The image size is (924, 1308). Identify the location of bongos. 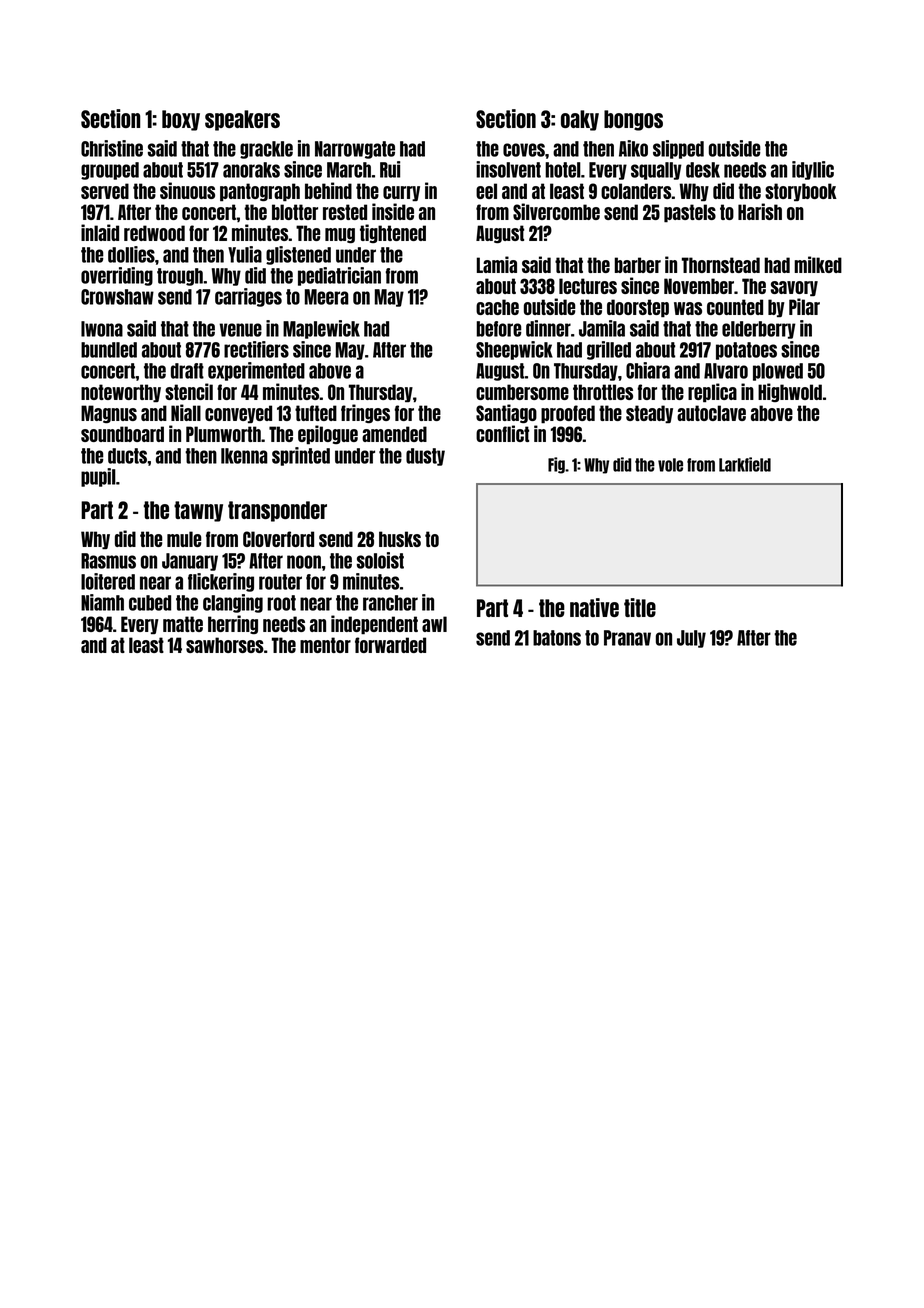
(633, 120).
